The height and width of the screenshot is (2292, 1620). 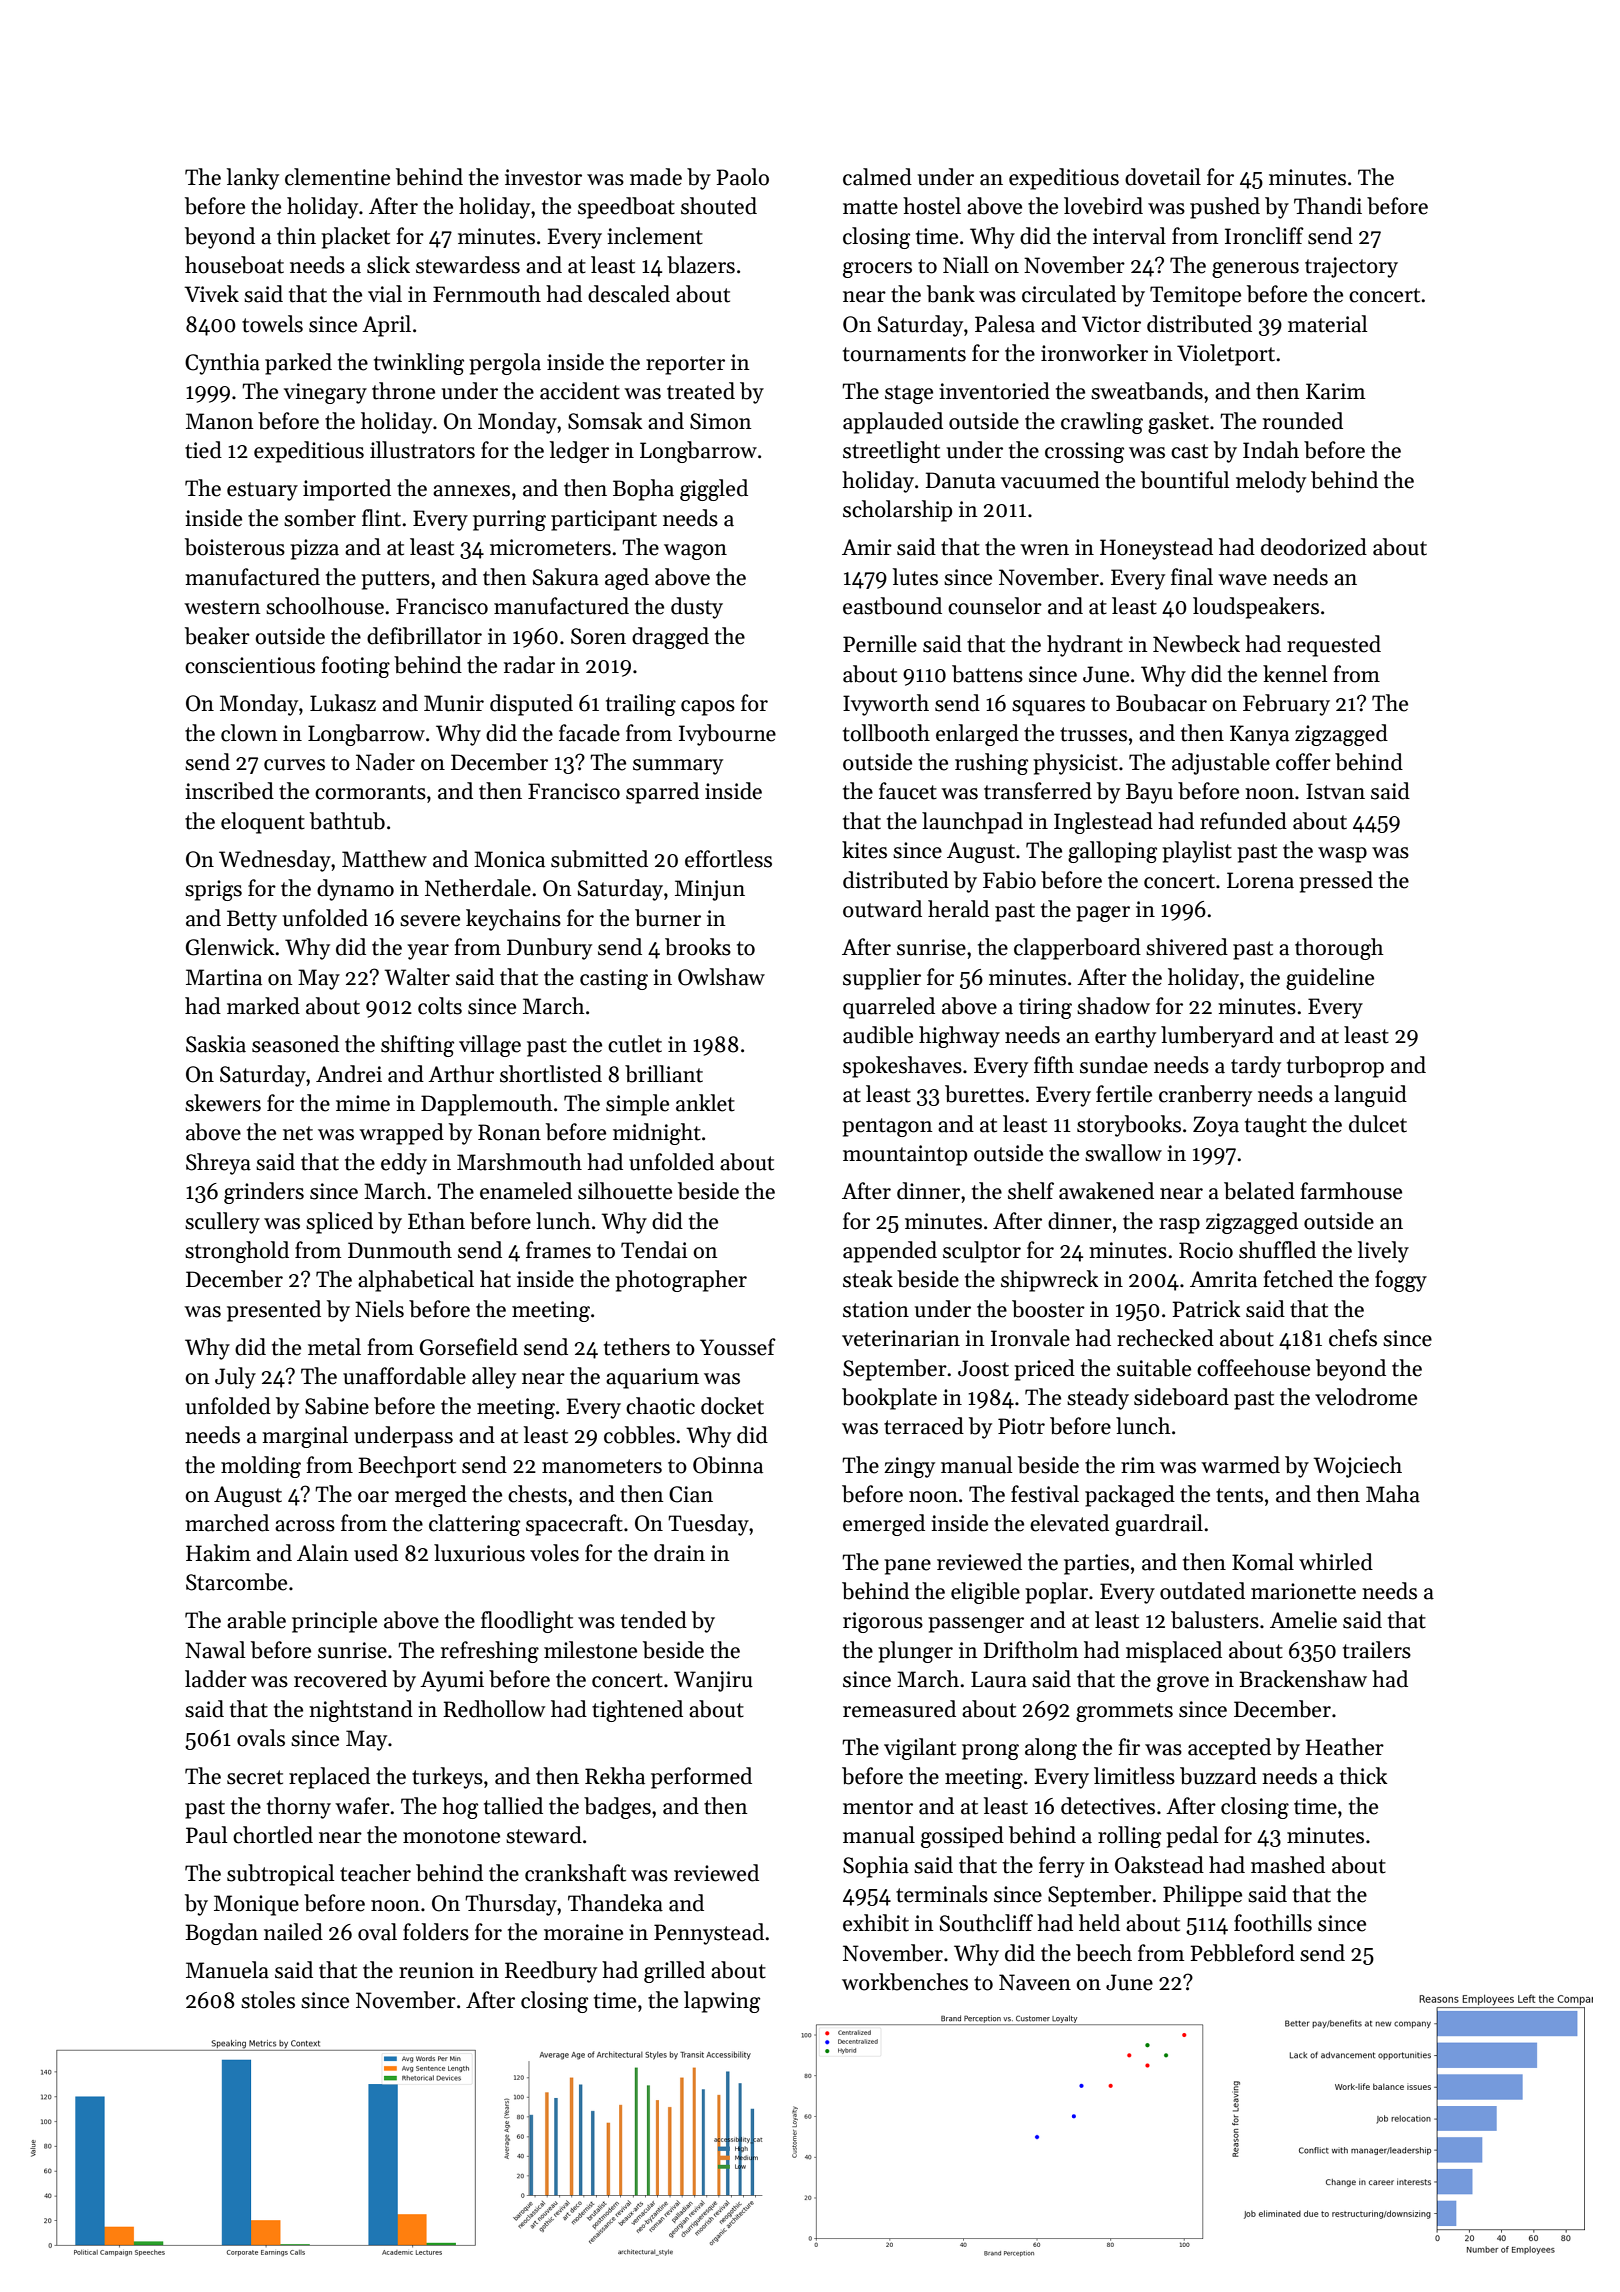 I want to click on subtropical, so click(x=280, y=1875).
